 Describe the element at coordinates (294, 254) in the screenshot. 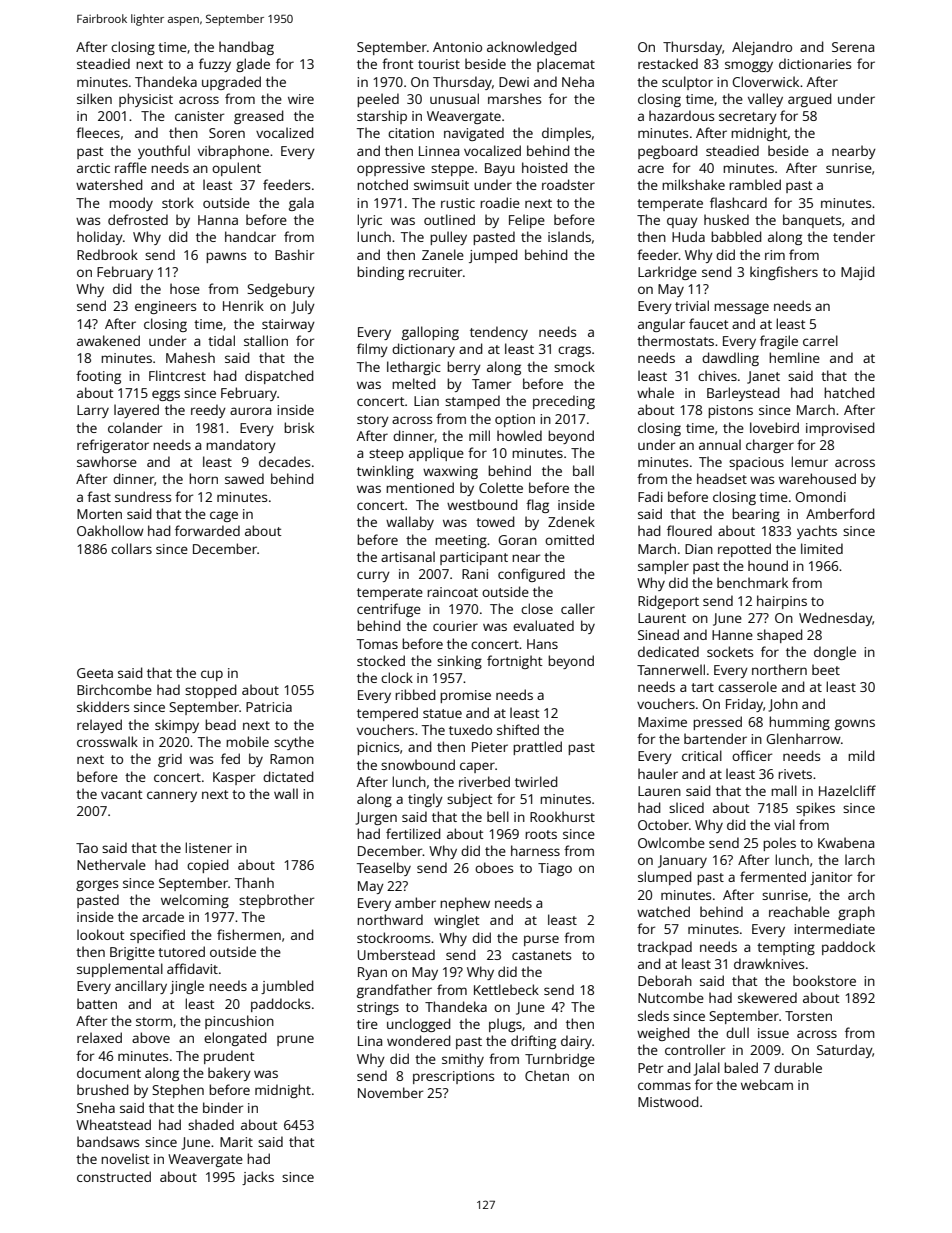

I see `Bashir` at that location.
